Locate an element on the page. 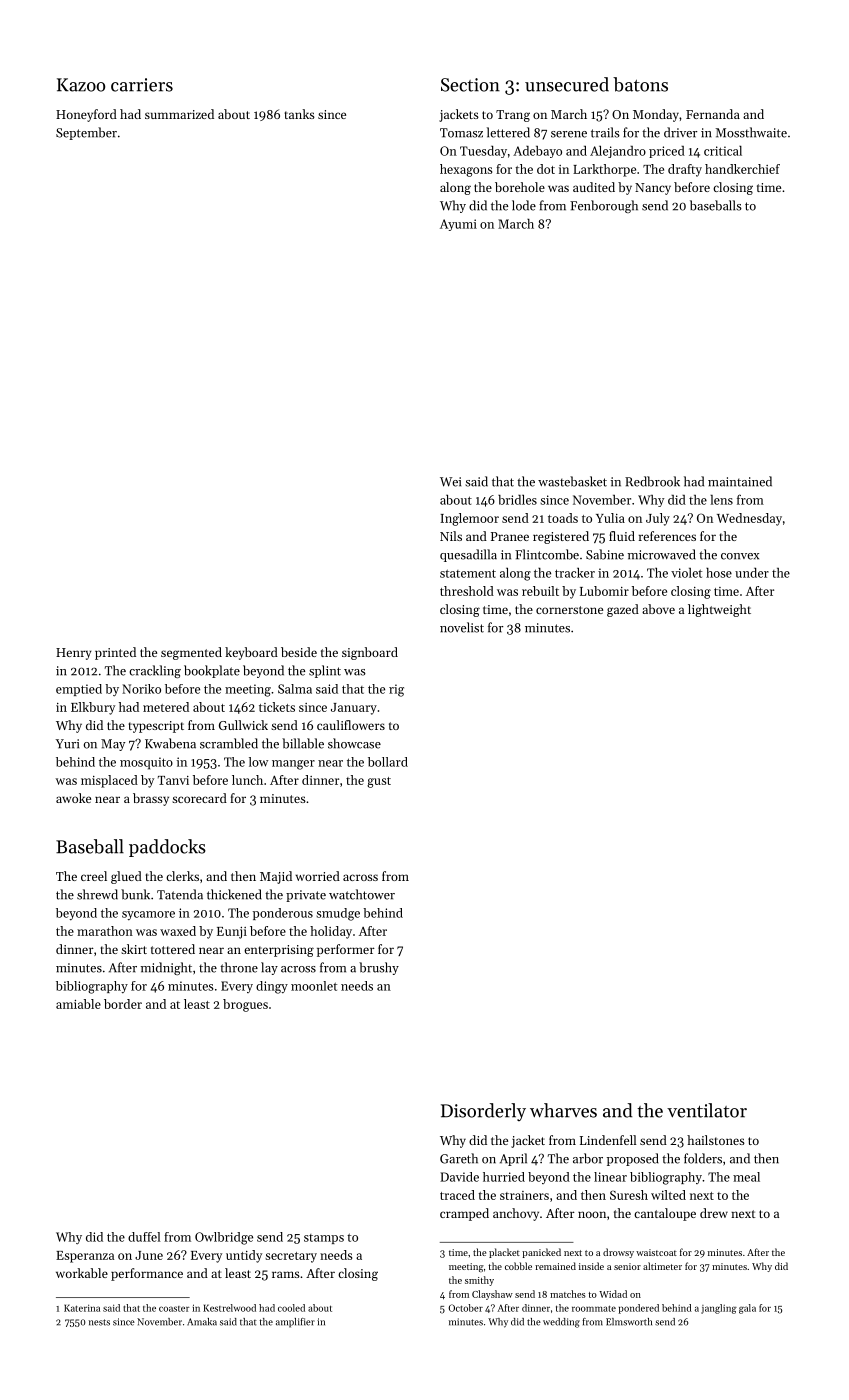 Image resolution: width=849 pixels, height=1400 pixels. jangling is located at coordinates (719, 1309).
